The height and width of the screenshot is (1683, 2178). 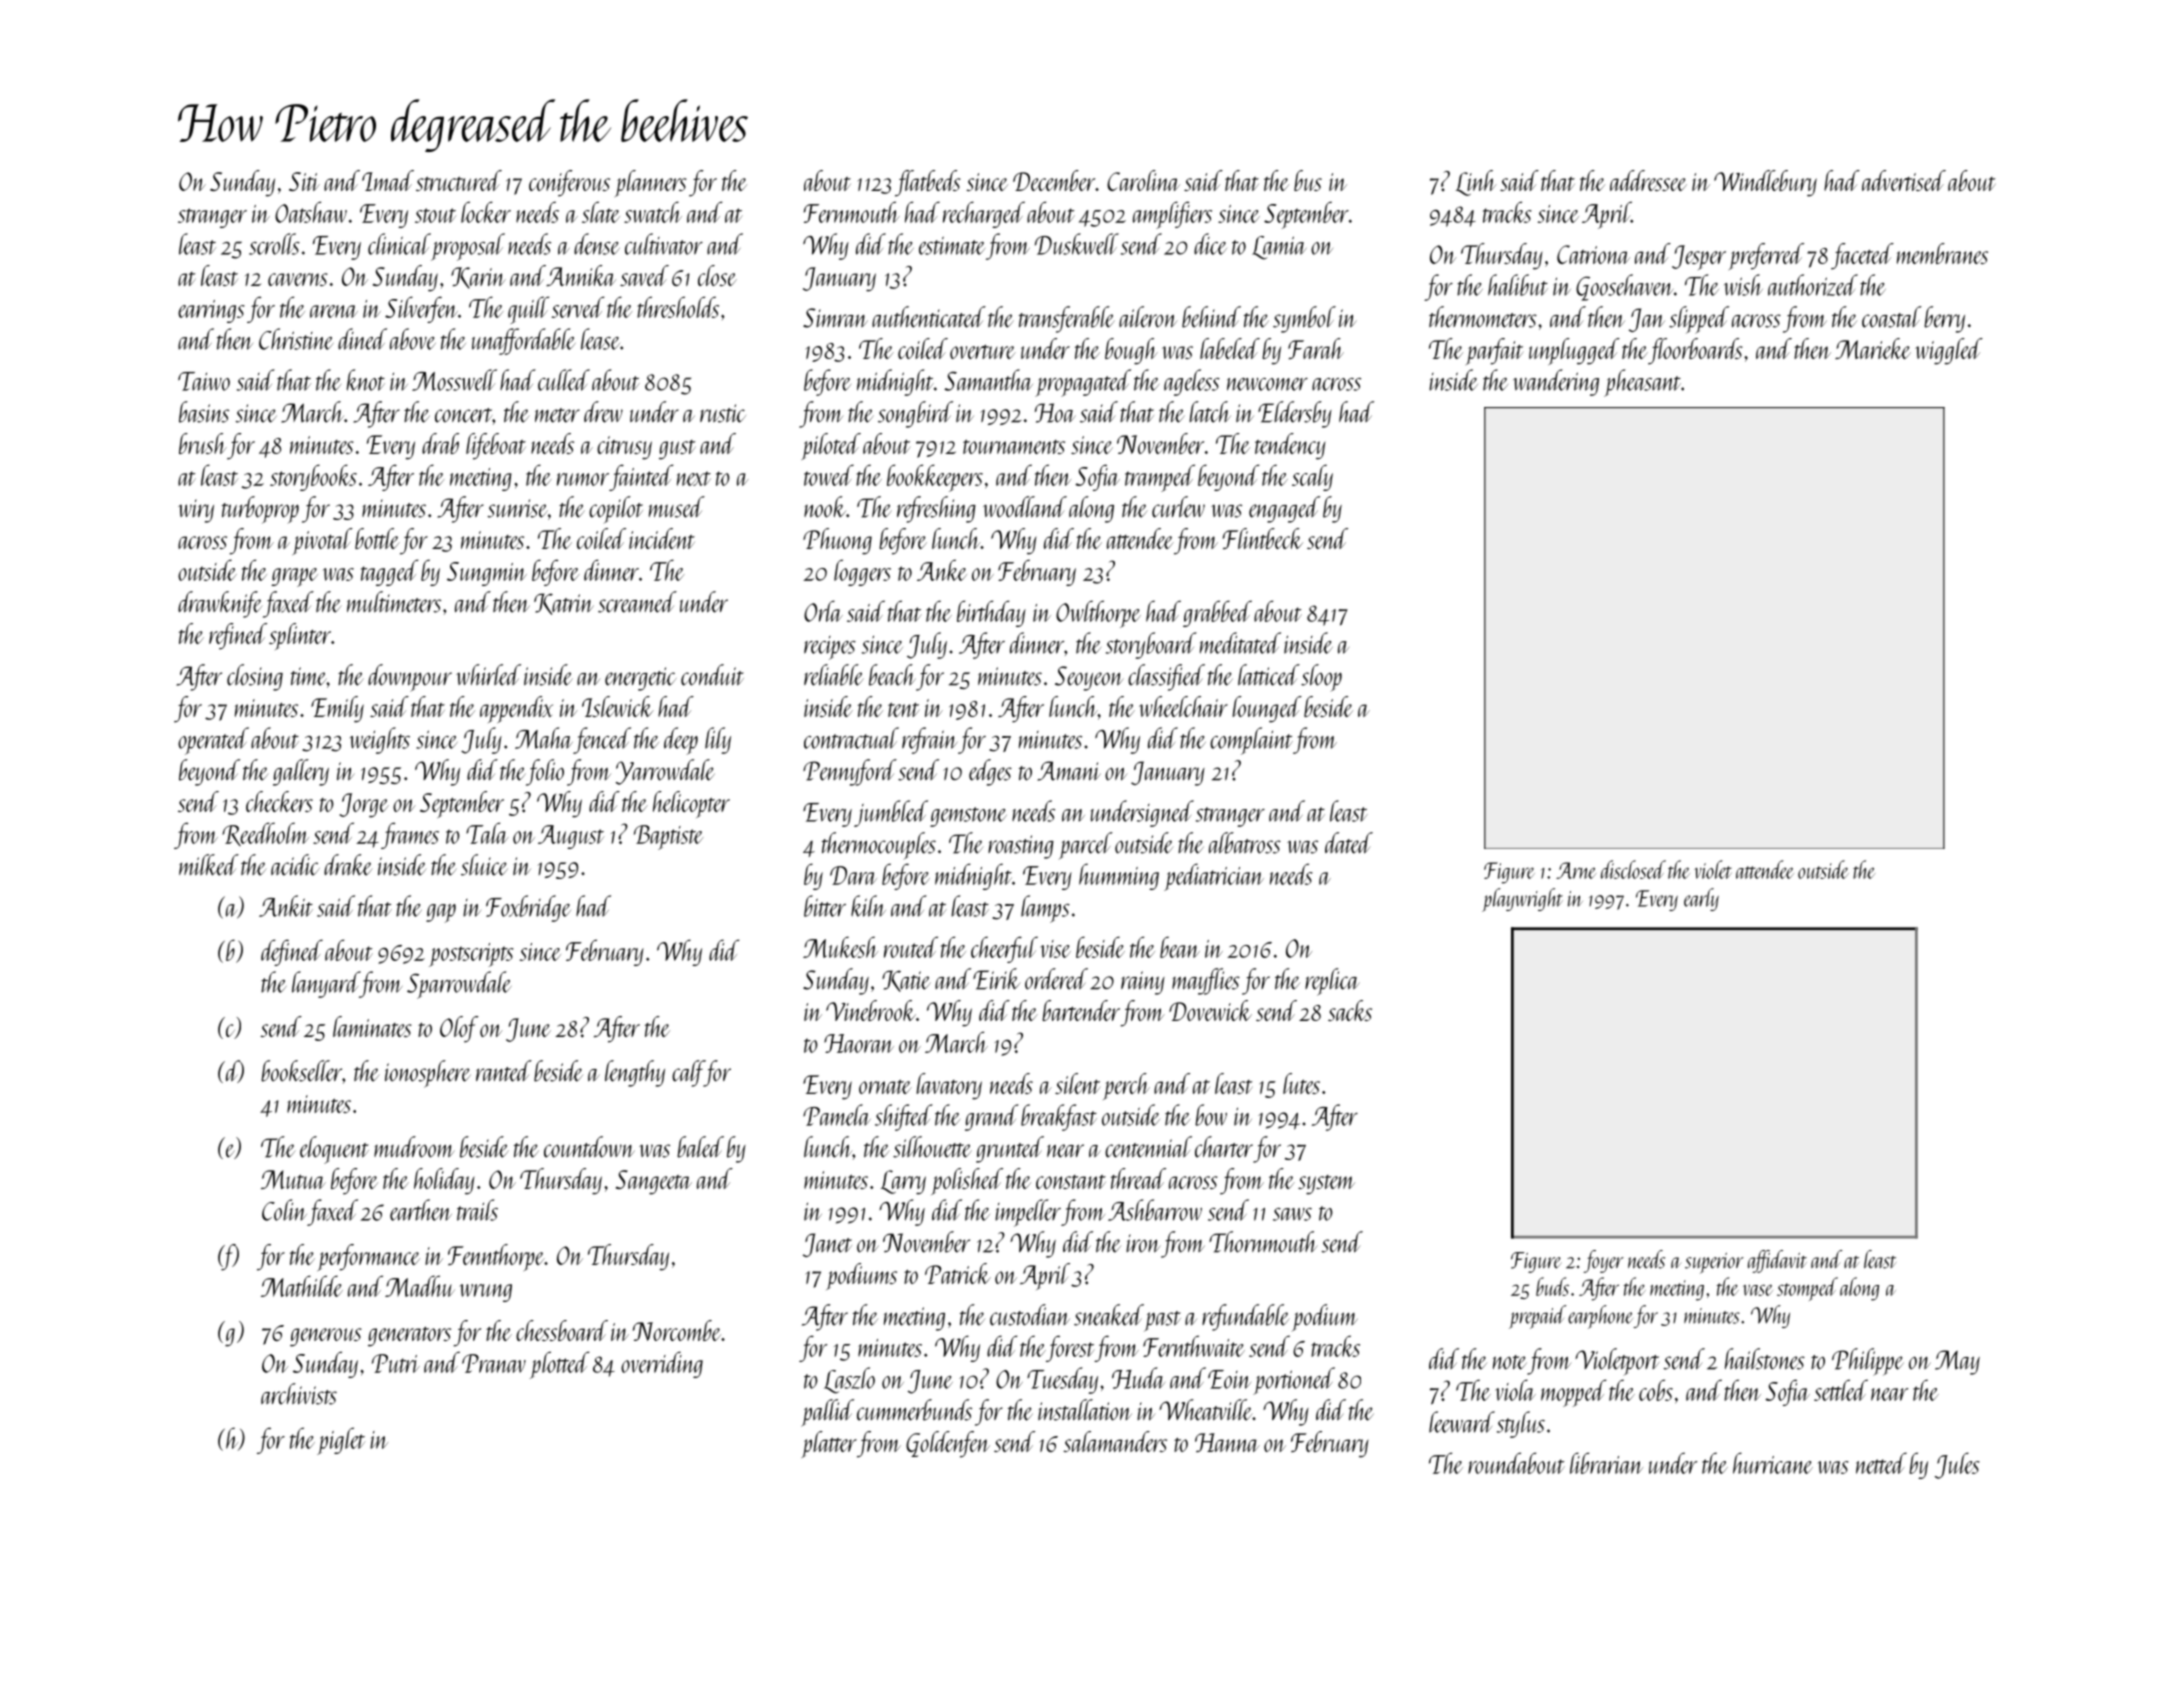 I want to click on bus, so click(x=1308, y=180).
